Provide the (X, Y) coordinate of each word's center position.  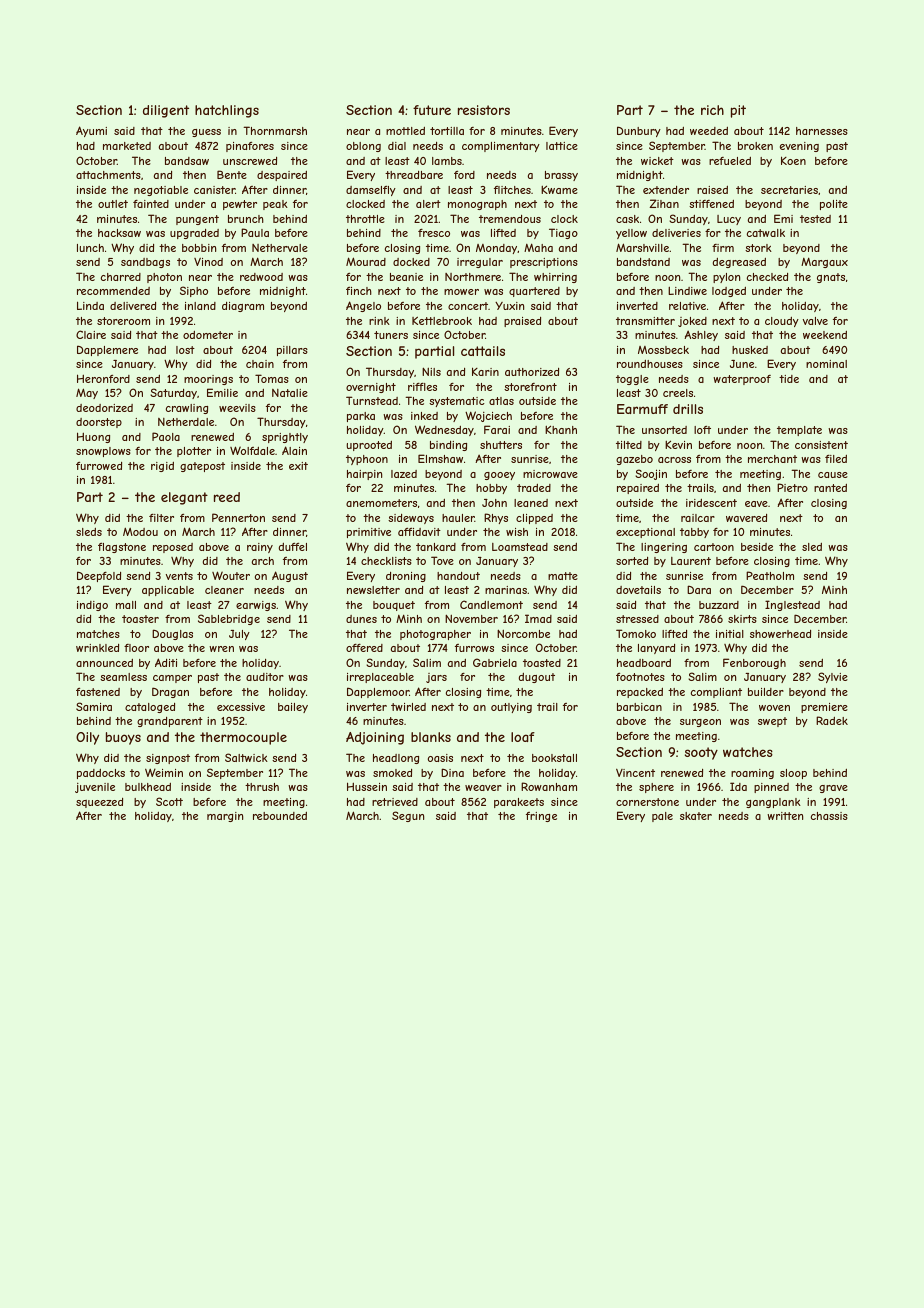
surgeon (700, 723)
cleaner (224, 590)
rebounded (280, 816)
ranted (830, 488)
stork (758, 248)
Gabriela (495, 662)
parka (361, 417)
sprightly (285, 438)
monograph (477, 205)
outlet (113, 204)
